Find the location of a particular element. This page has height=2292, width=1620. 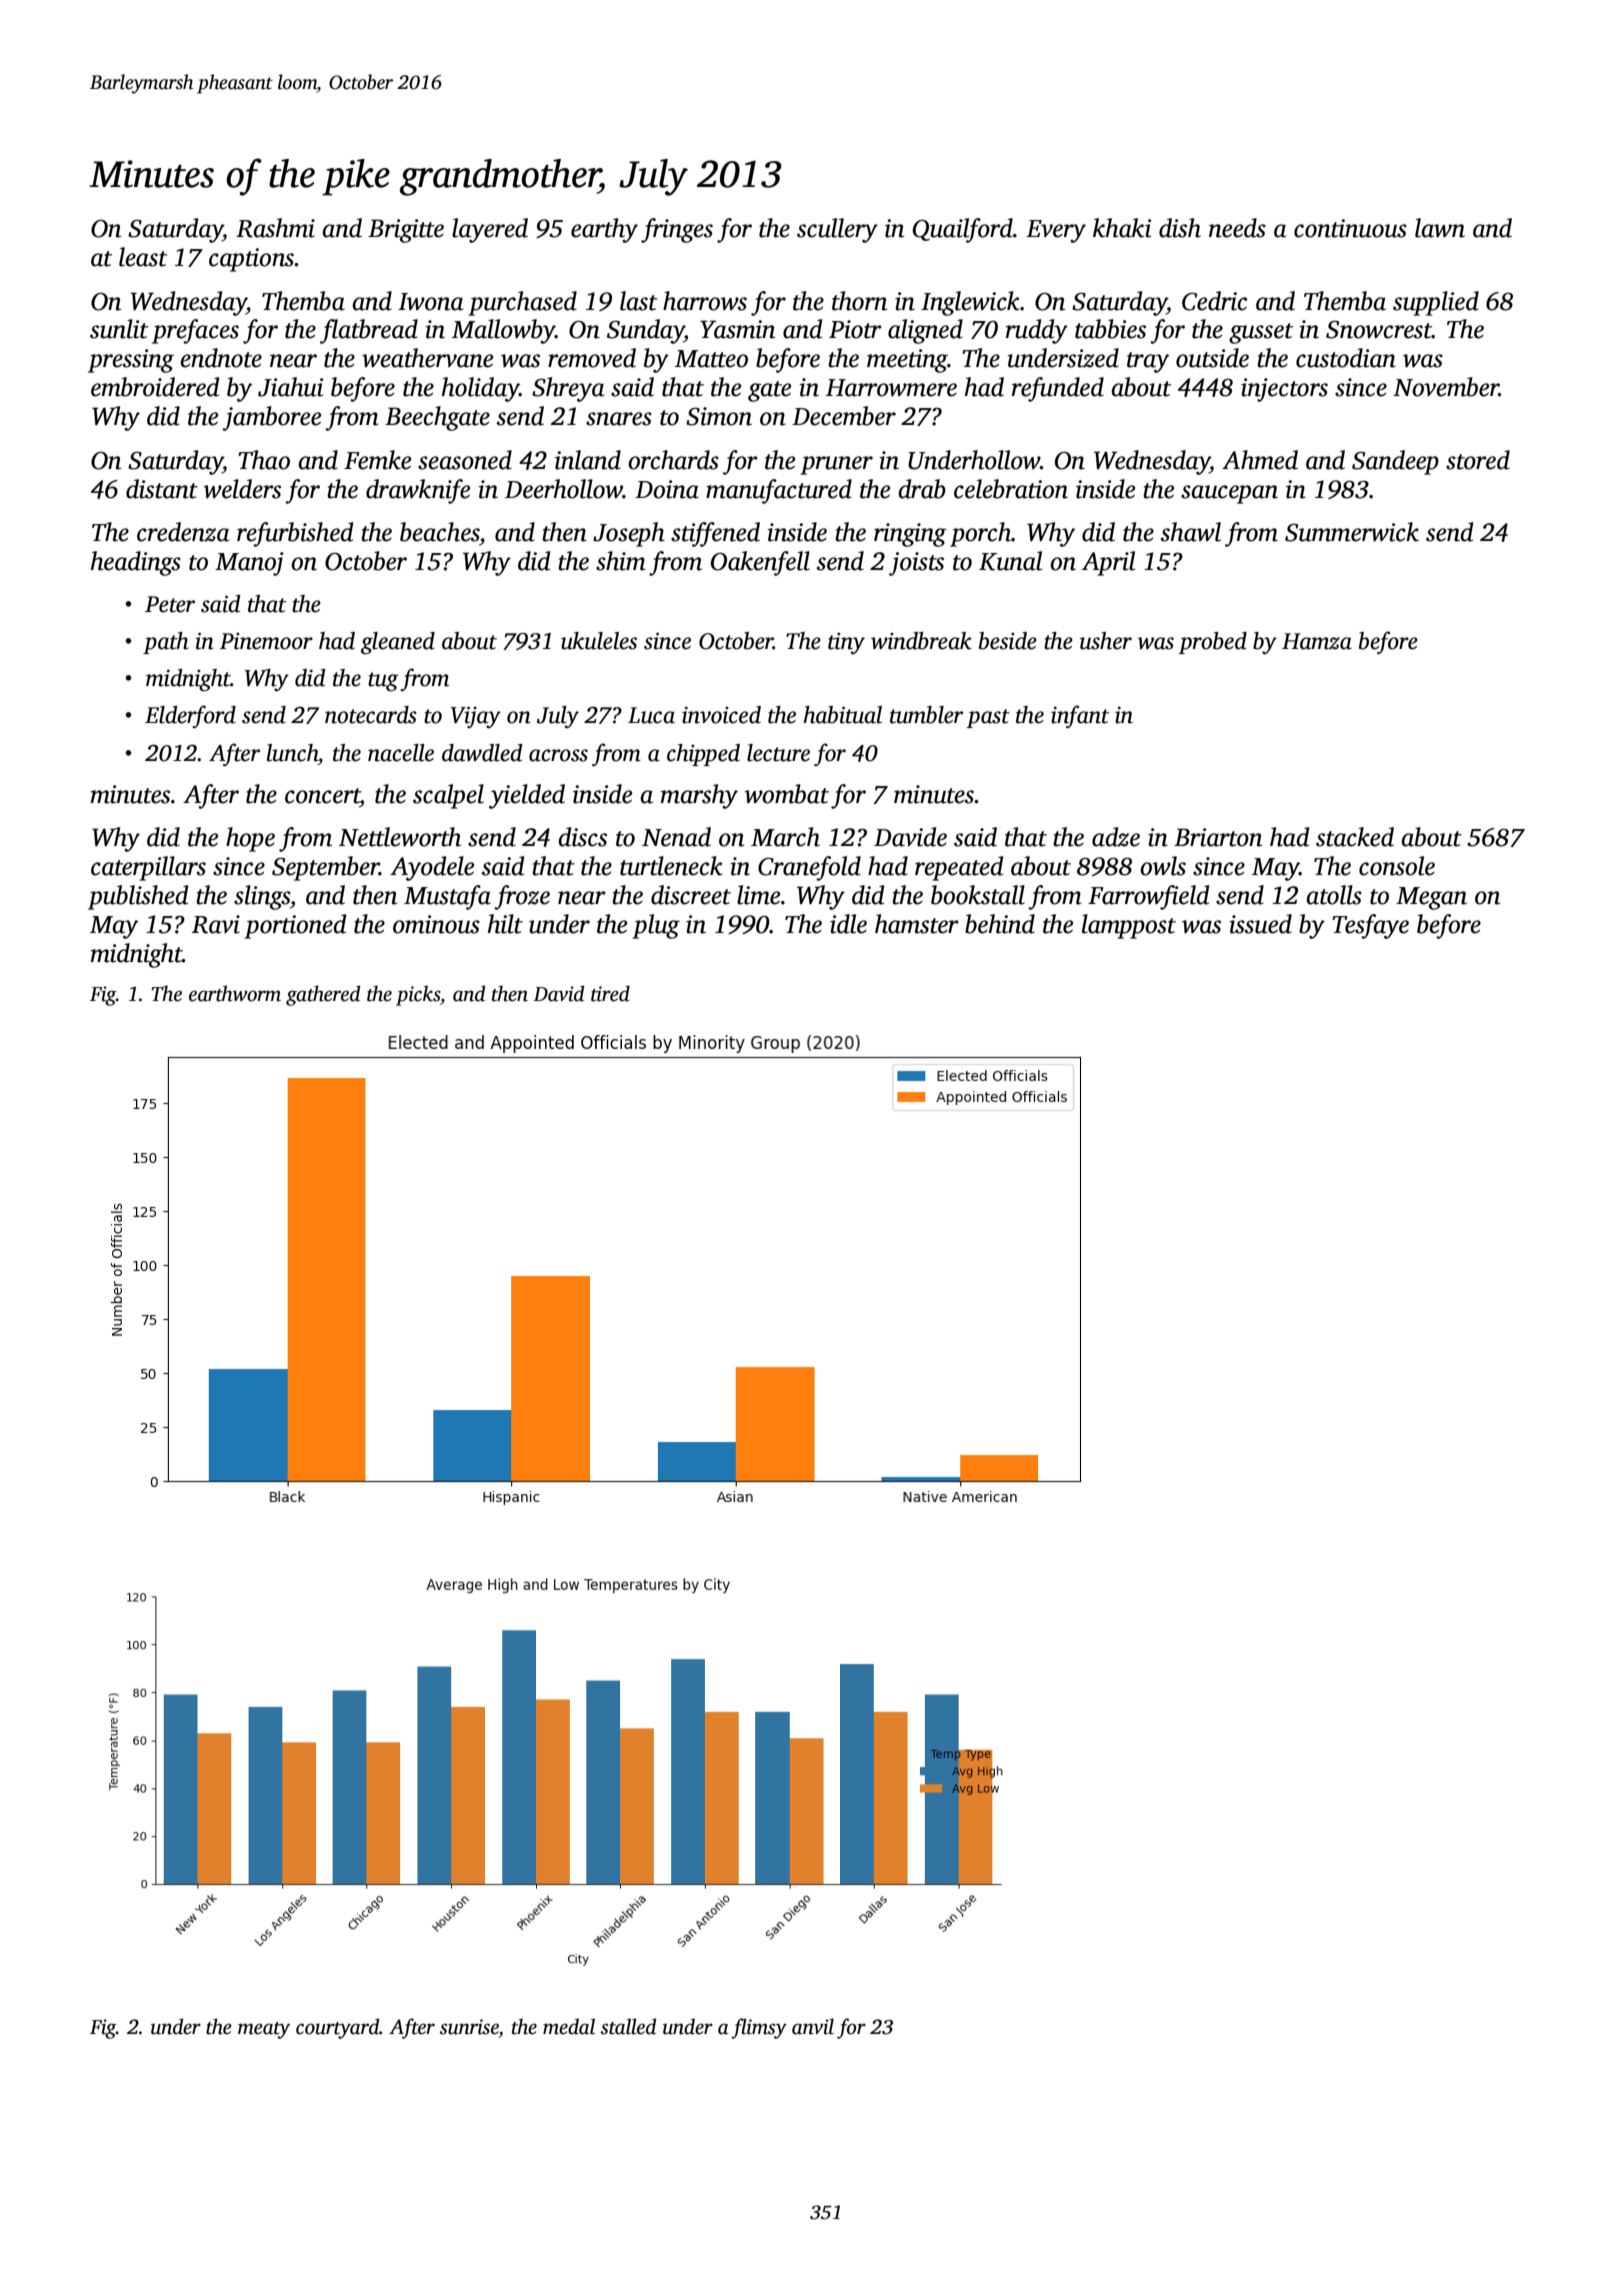

porch is located at coordinates (980, 534).
